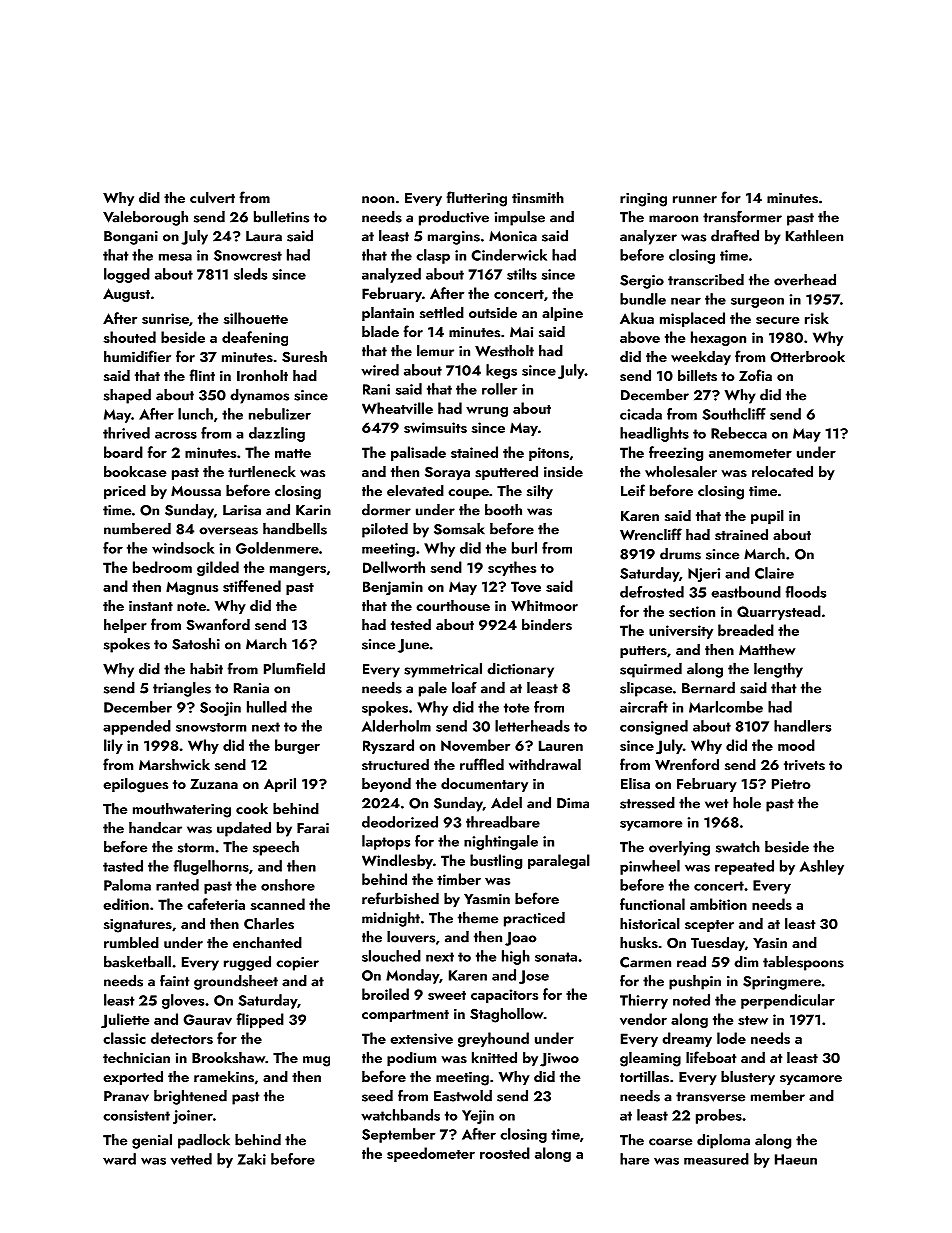 This document has width=952, height=1233. What do you see at coordinates (131, 942) in the document?
I see `rumbled` at bounding box center [131, 942].
